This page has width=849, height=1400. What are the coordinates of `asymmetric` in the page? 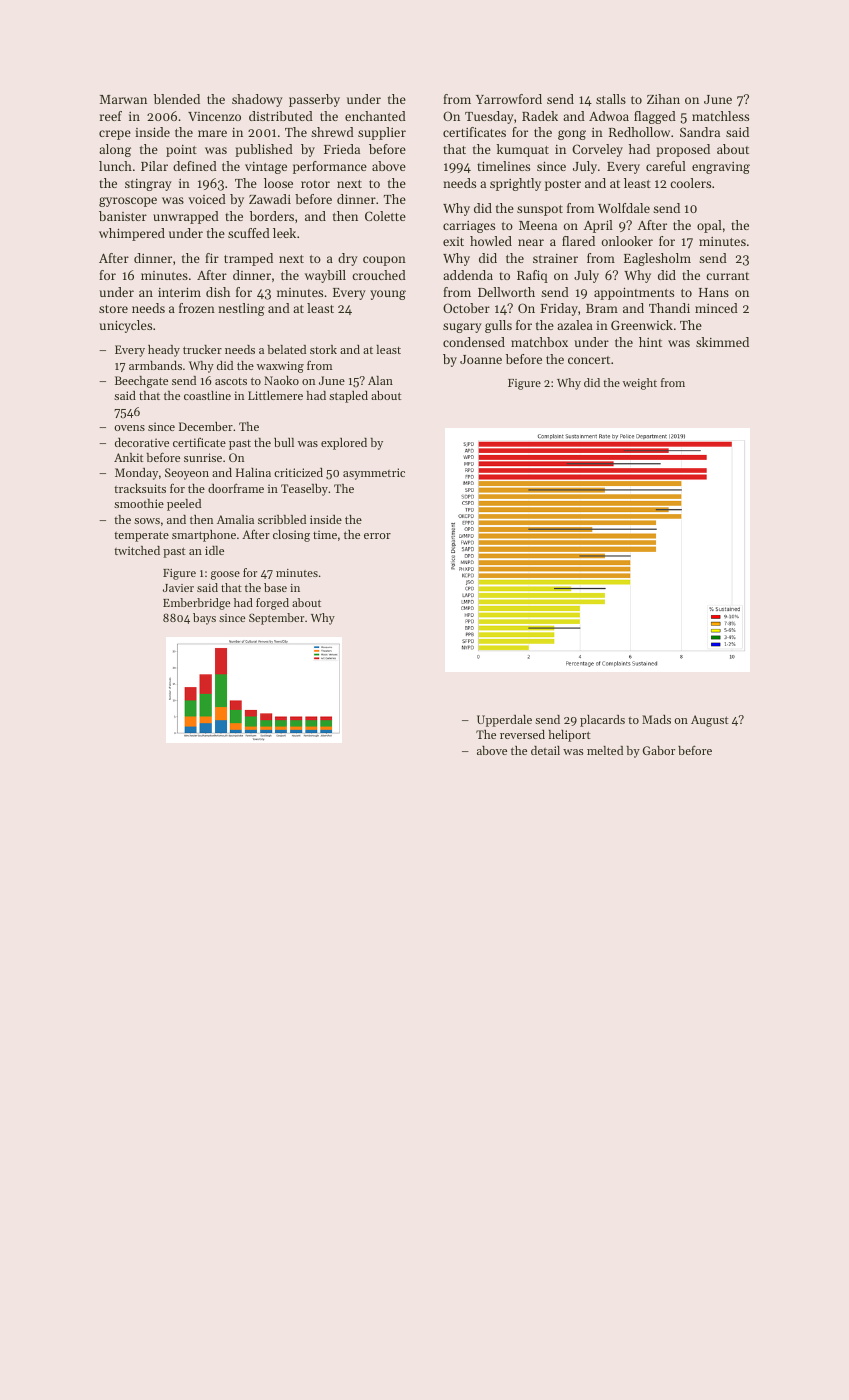 It's located at (374, 474).
